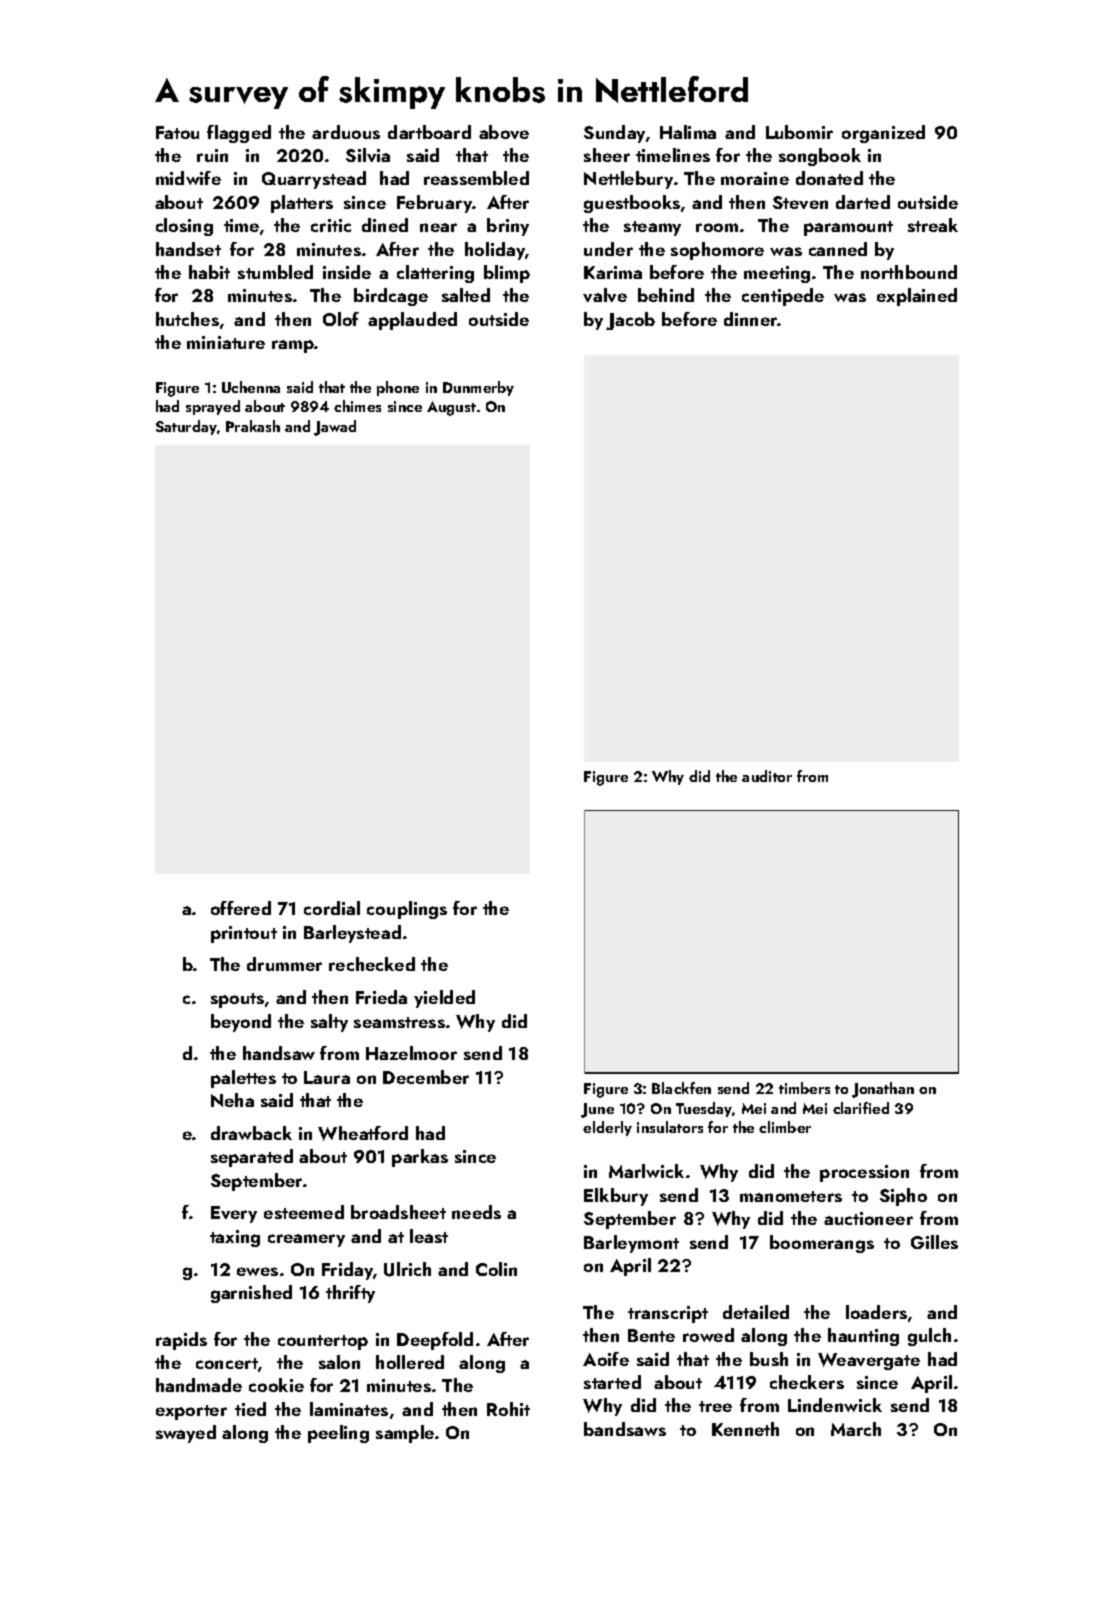 This document has width=1114, height=1613. I want to click on couplings, so click(407, 910).
